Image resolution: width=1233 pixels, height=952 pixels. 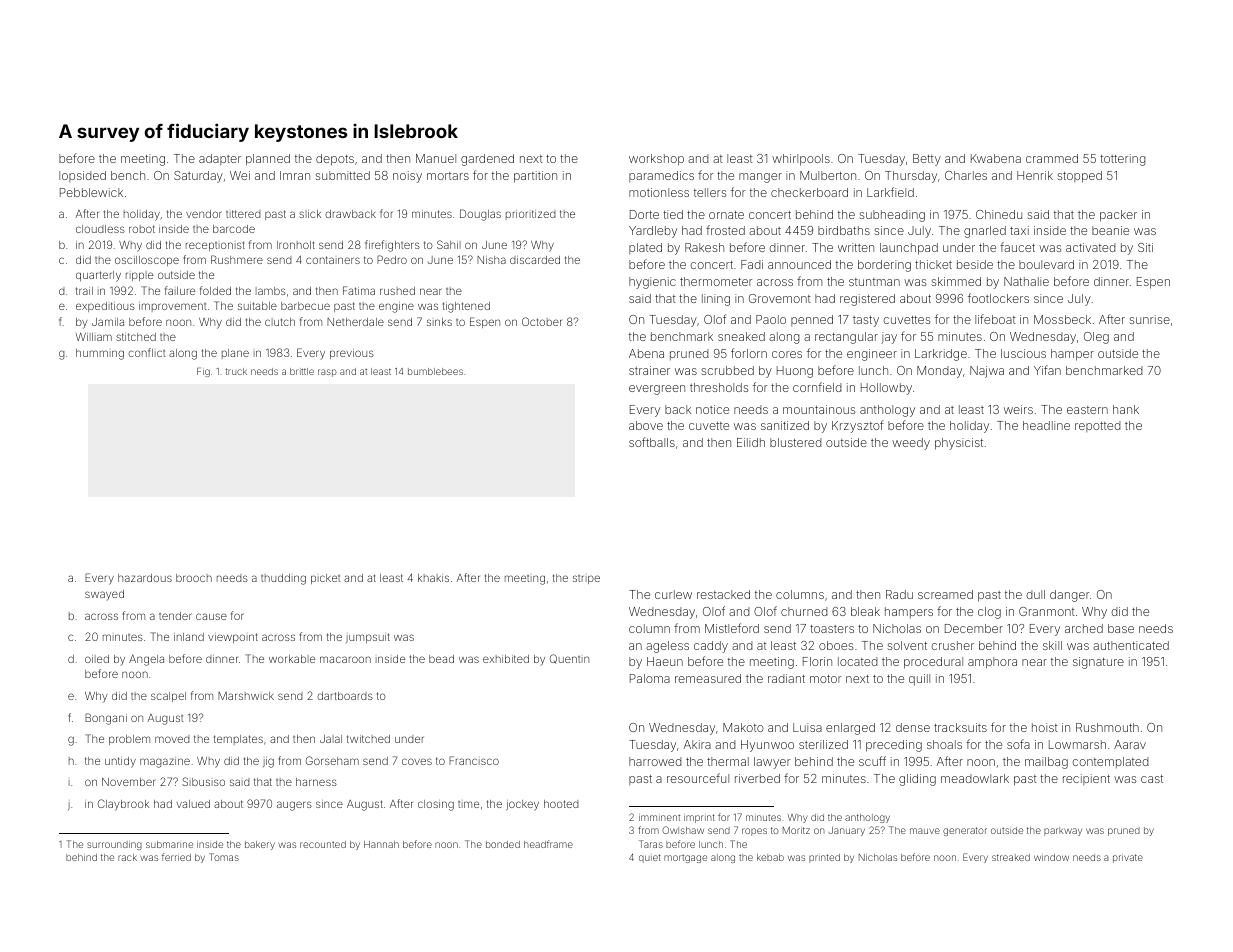 I want to click on blustered, so click(x=796, y=442).
